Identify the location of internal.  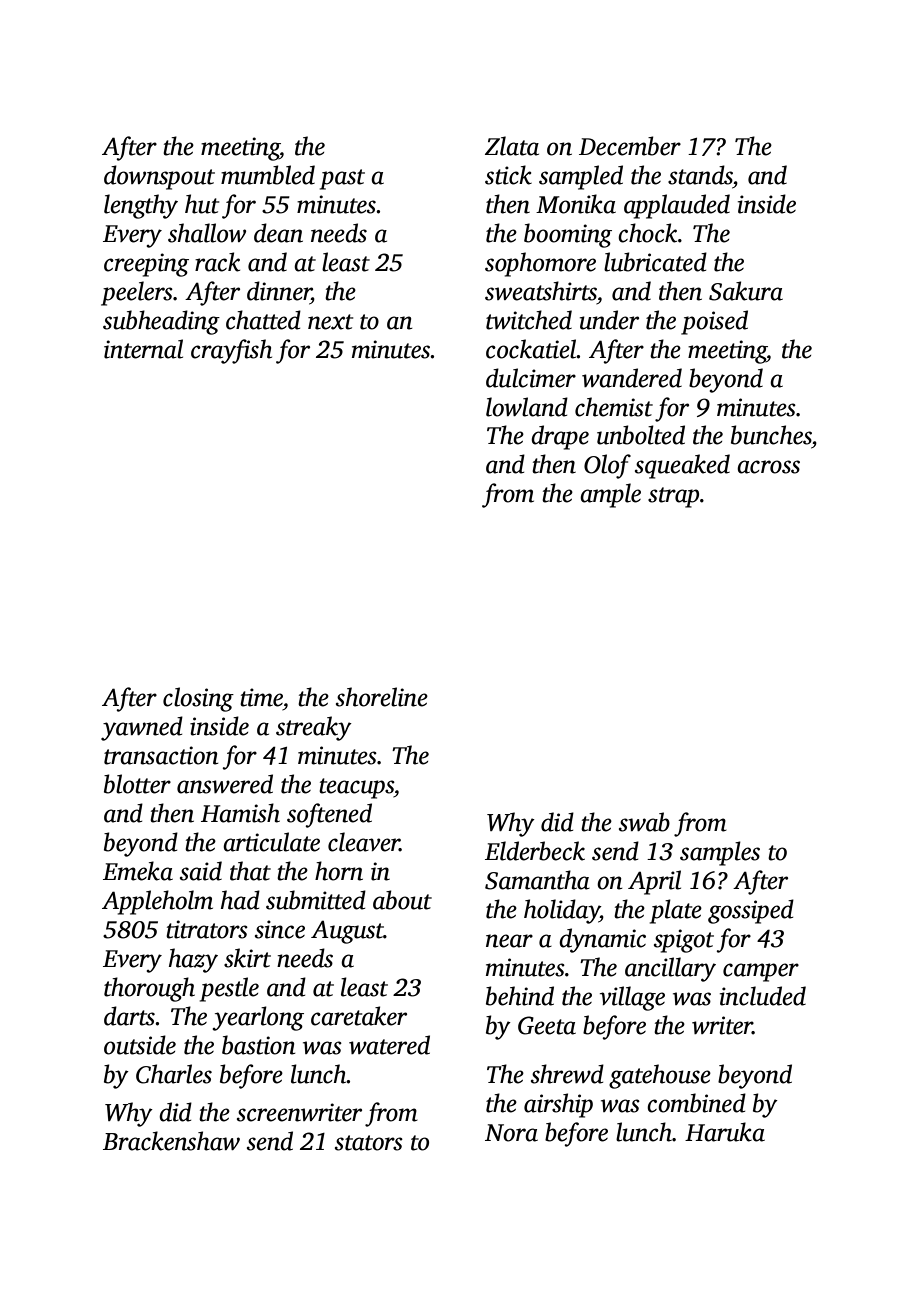
(143, 349).
